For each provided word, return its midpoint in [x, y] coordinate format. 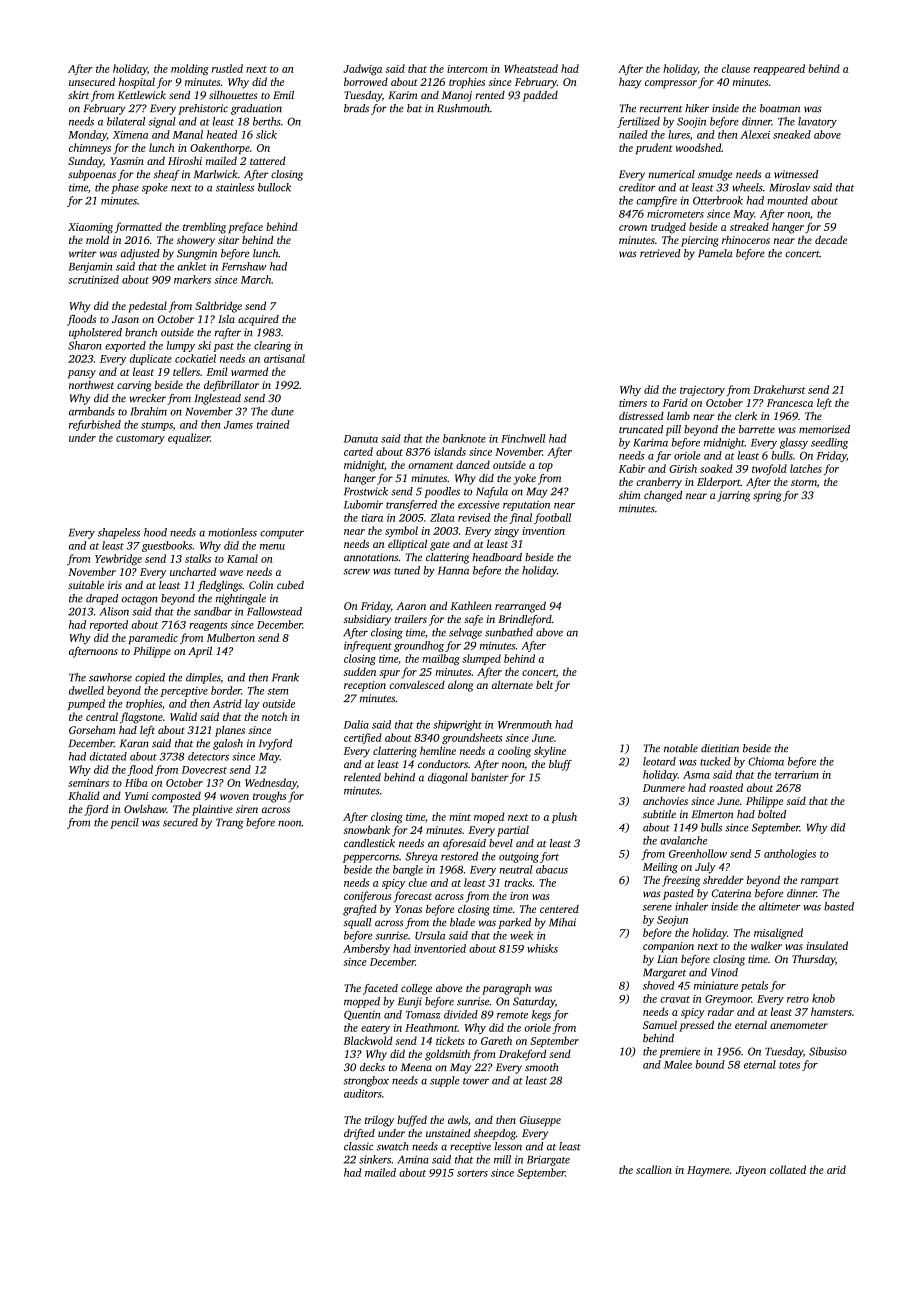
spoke [155, 188]
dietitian [720, 748]
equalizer [189, 438]
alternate [512, 684]
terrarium [797, 775]
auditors [363, 1093]
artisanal [284, 358]
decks [372, 1067]
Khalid [84, 795]
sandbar [213, 611]
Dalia [356, 724]
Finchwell [523, 438]
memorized [824, 429]
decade [831, 239]
